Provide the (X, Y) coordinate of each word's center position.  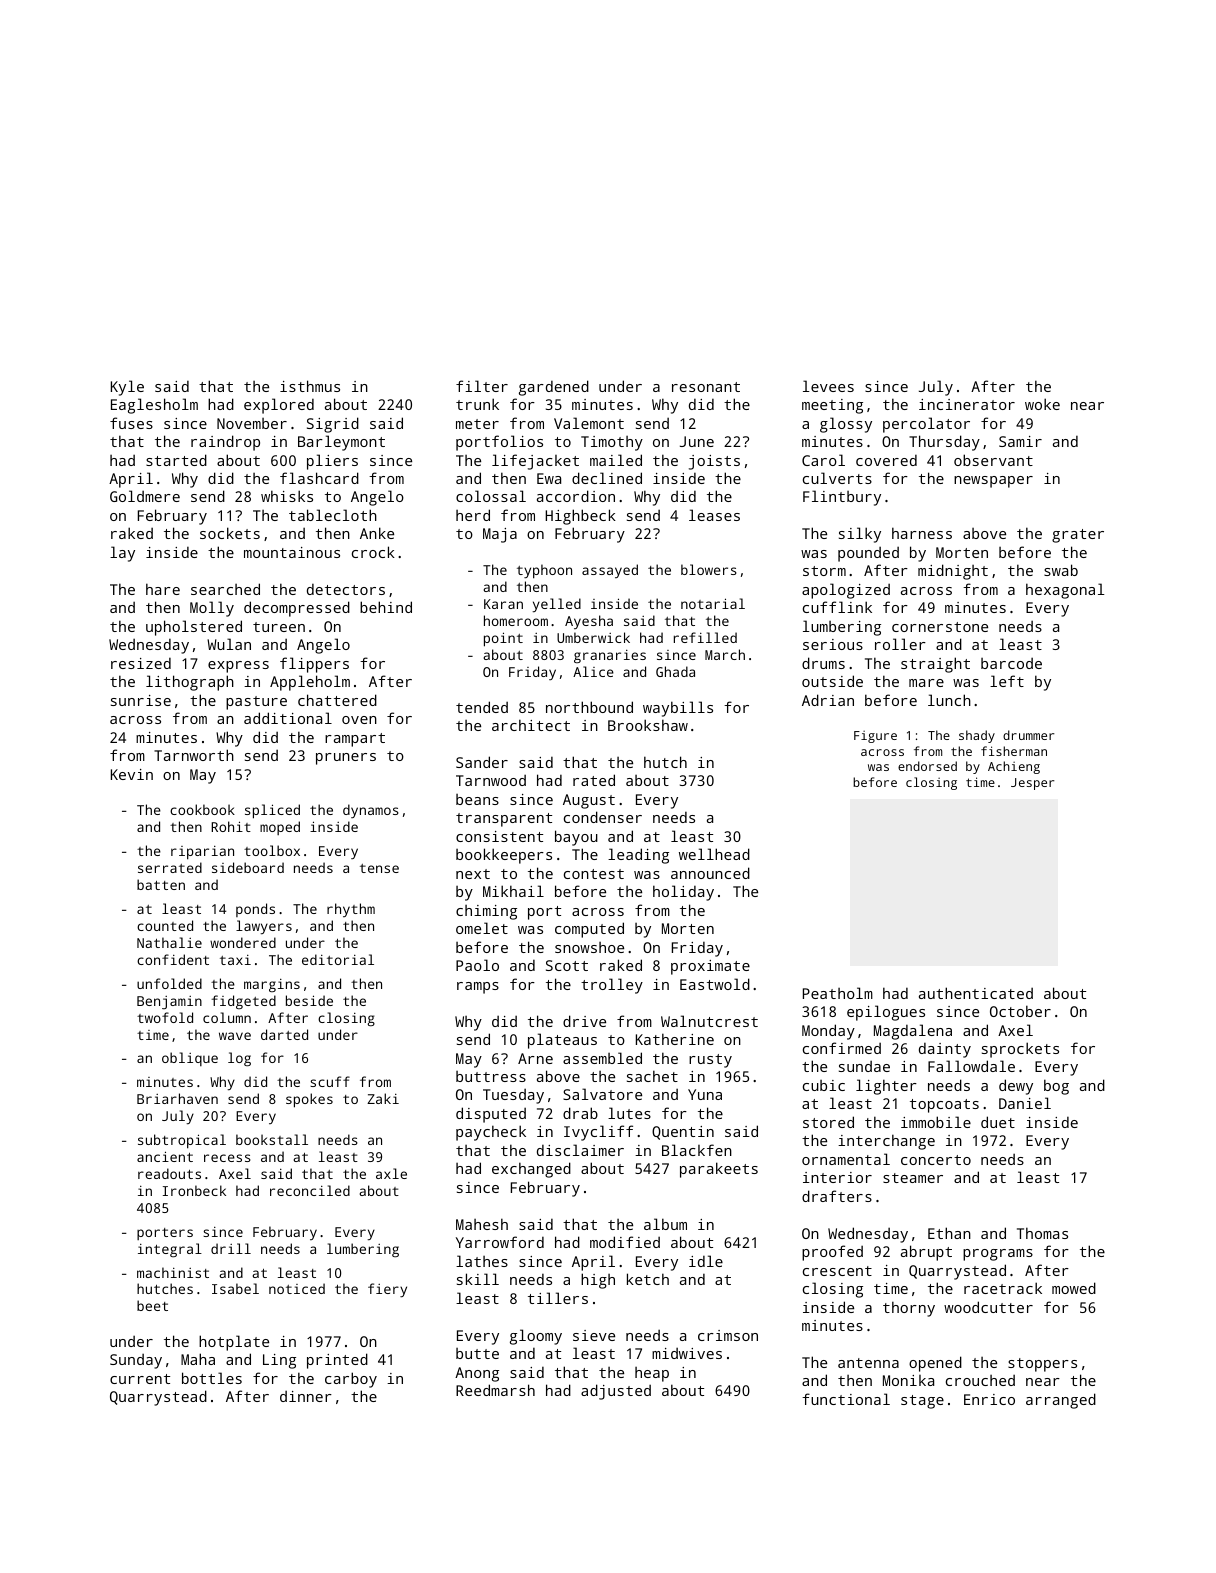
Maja (500, 535)
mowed (1074, 1288)
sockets (230, 533)
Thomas (1042, 1233)
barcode (1011, 663)
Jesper (1032, 784)
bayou (576, 838)
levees (828, 386)
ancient (165, 1156)
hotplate (234, 1343)
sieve (594, 1335)
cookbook (202, 809)
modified (625, 1242)
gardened (554, 388)
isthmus (310, 386)
